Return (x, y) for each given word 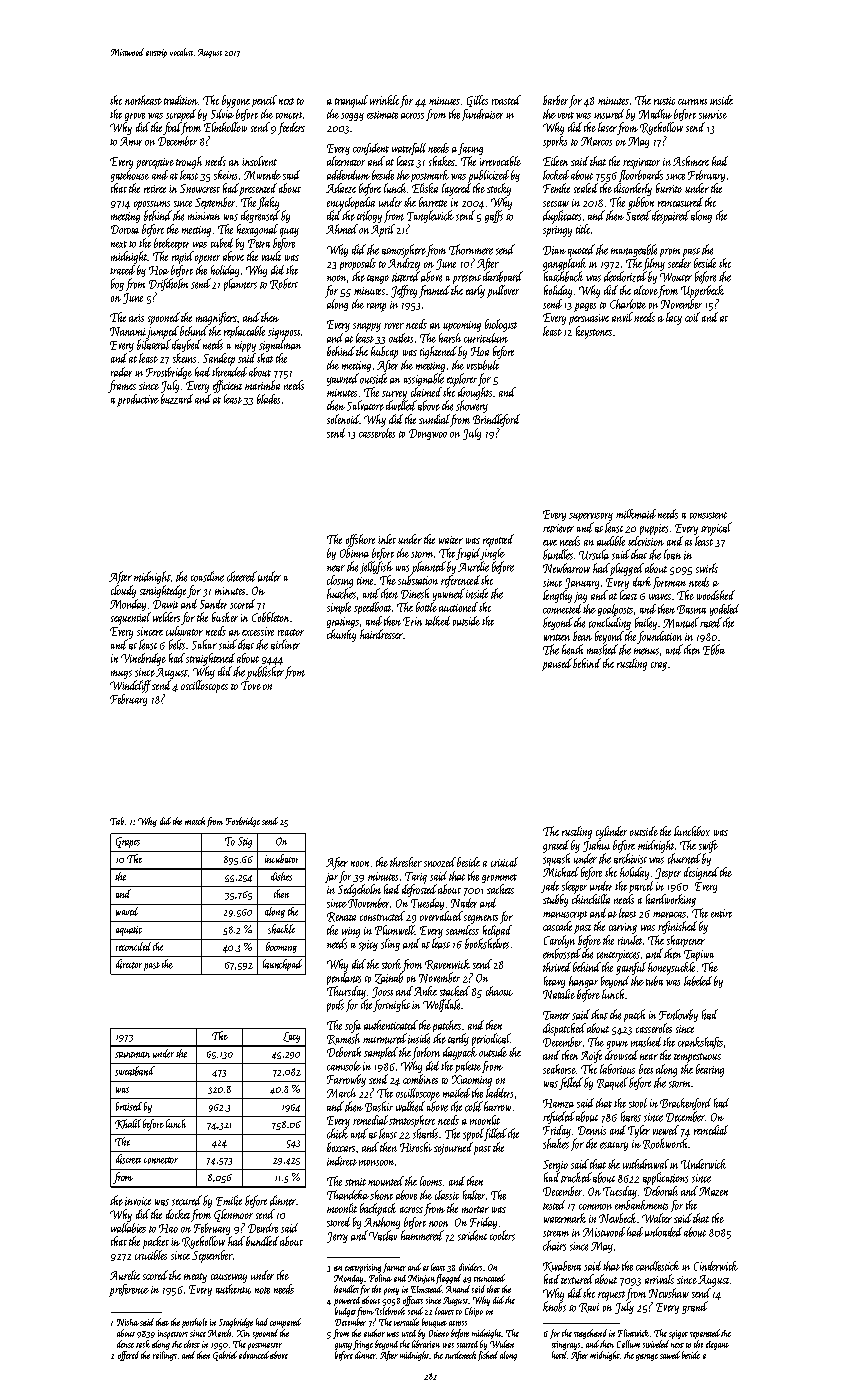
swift (708, 846)
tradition (181, 100)
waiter (451, 540)
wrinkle (384, 100)
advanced (254, 1355)
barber (555, 100)
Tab (117, 821)
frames (122, 386)
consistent (708, 515)
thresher (406, 862)
